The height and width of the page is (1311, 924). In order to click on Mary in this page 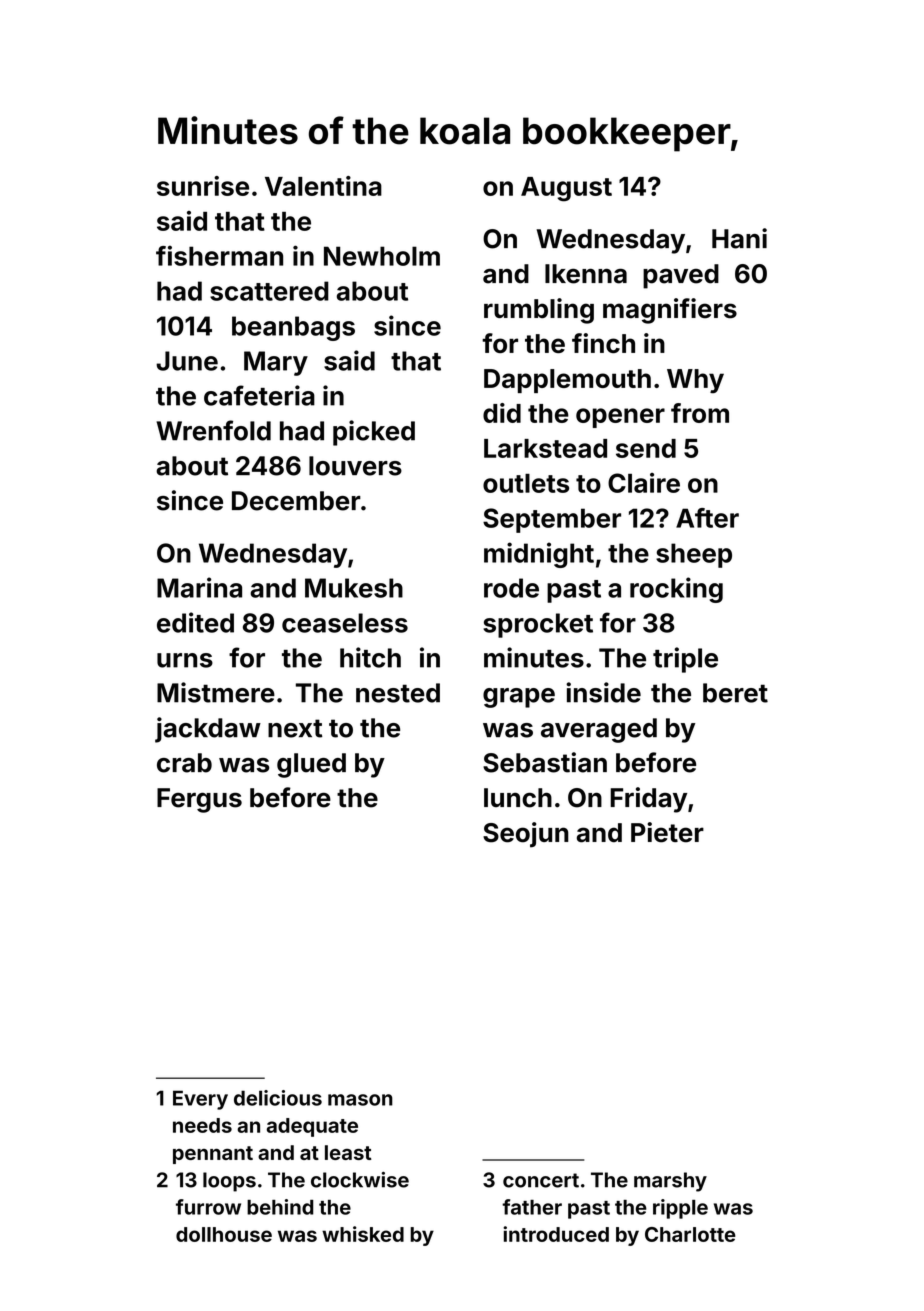, I will do `click(276, 363)`.
